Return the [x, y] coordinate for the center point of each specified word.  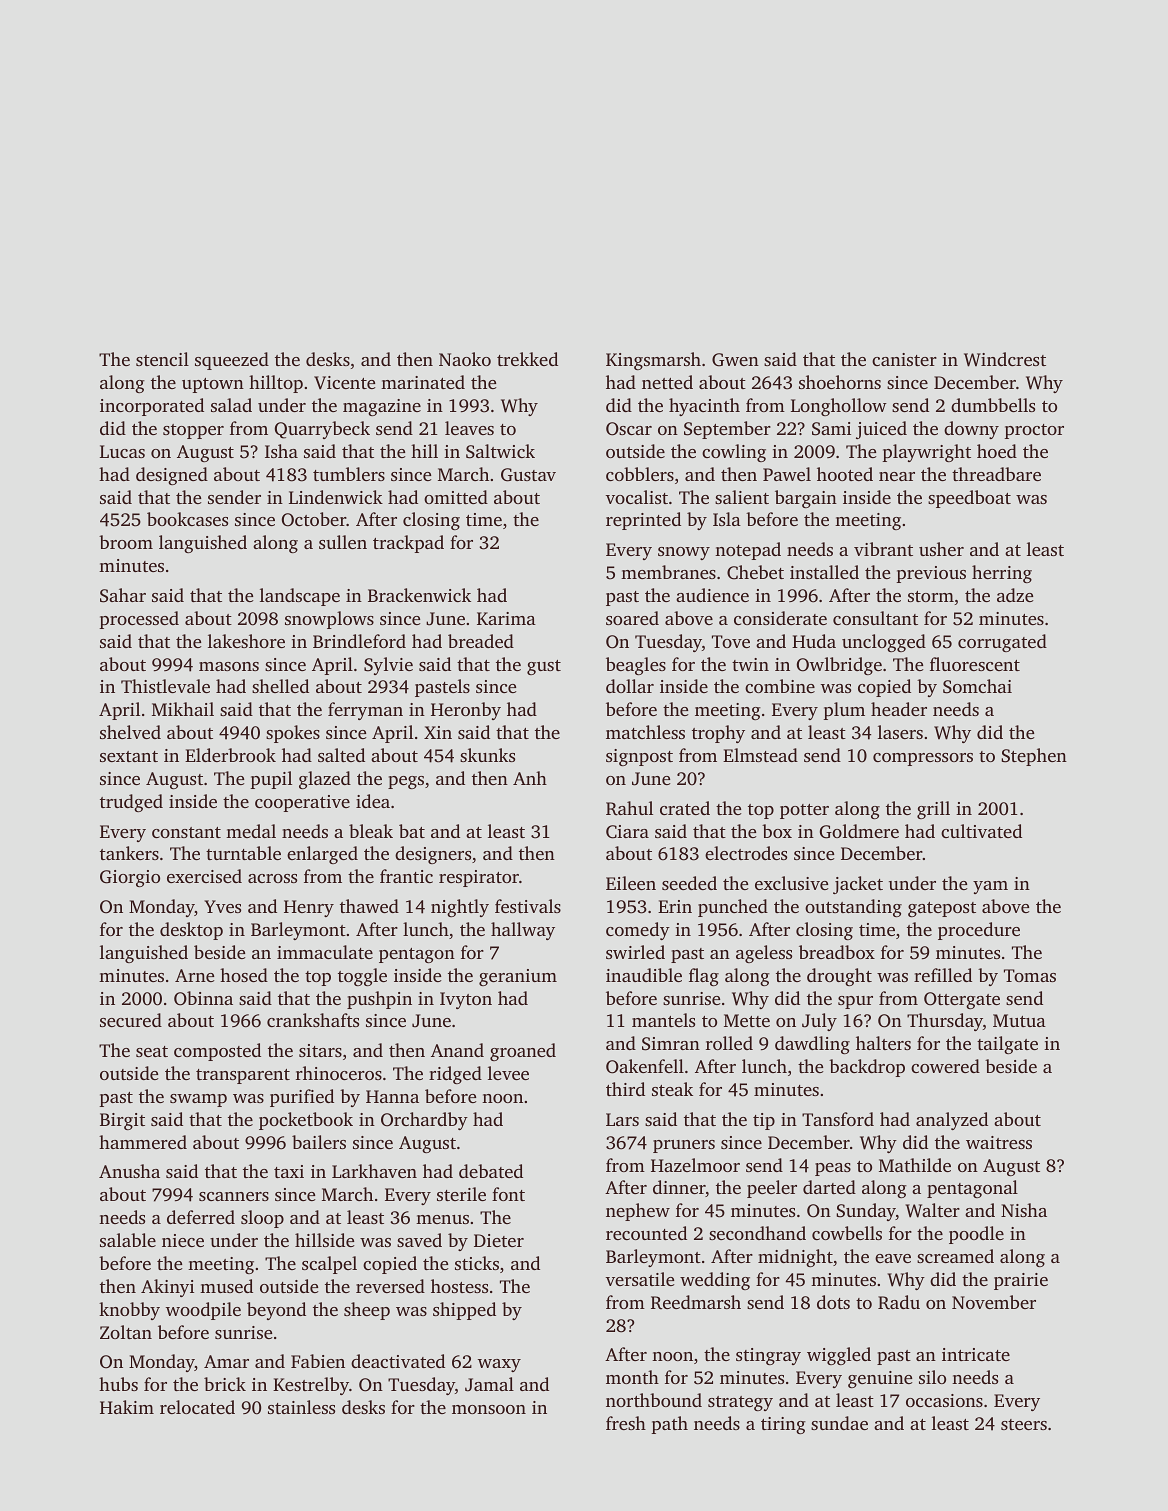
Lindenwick [336, 497]
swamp [198, 1100]
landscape [300, 597]
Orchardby [424, 1121]
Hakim [127, 1407]
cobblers [640, 474]
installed [824, 572]
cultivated [981, 831]
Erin [675, 906]
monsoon [489, 1409]
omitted [456, 497]
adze [1015, 595]
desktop [191, 931]
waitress [999, 1142]
